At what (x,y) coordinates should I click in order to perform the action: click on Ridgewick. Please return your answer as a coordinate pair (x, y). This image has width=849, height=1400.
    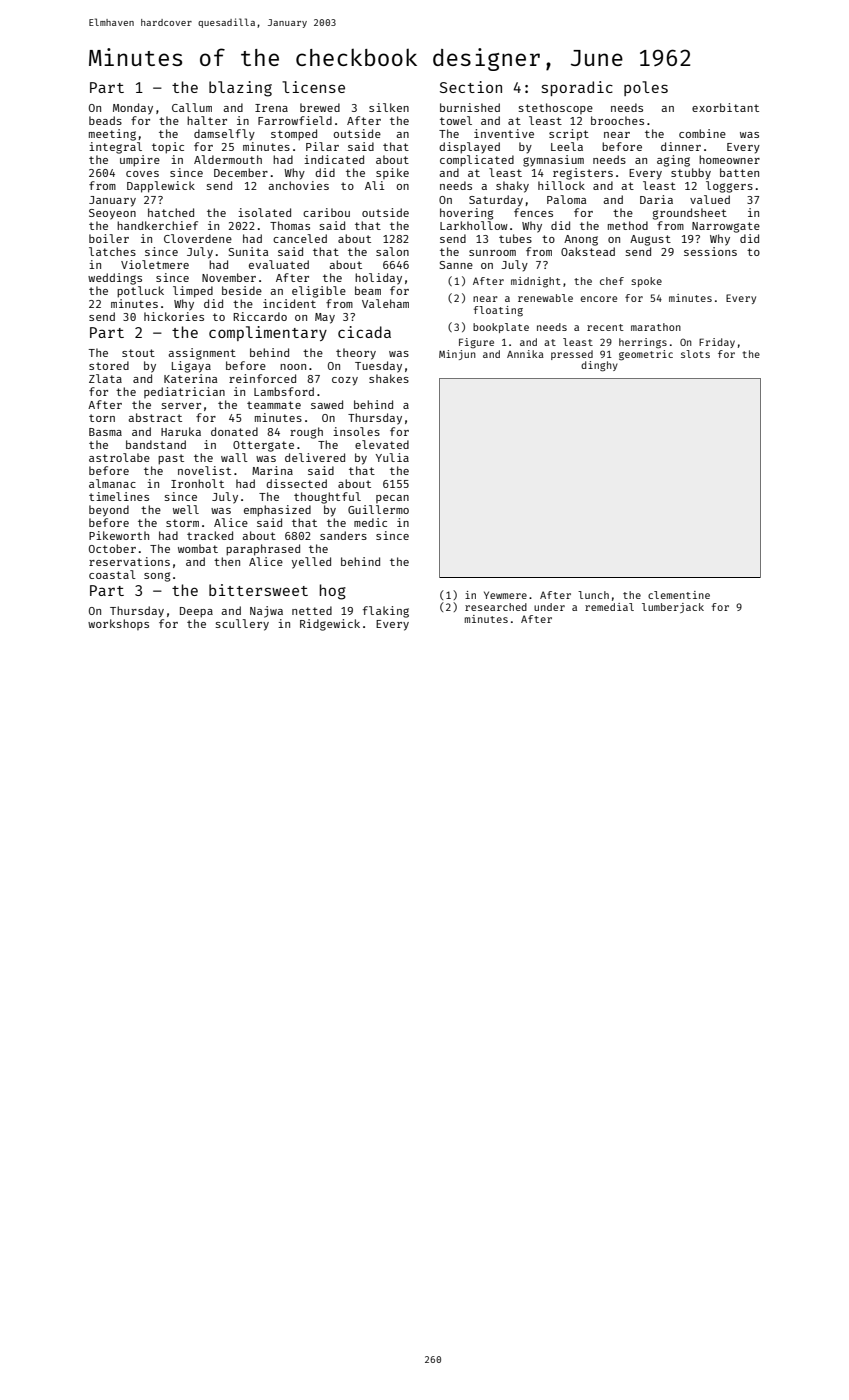
    Looking at the image, I should click on (330, 625).
